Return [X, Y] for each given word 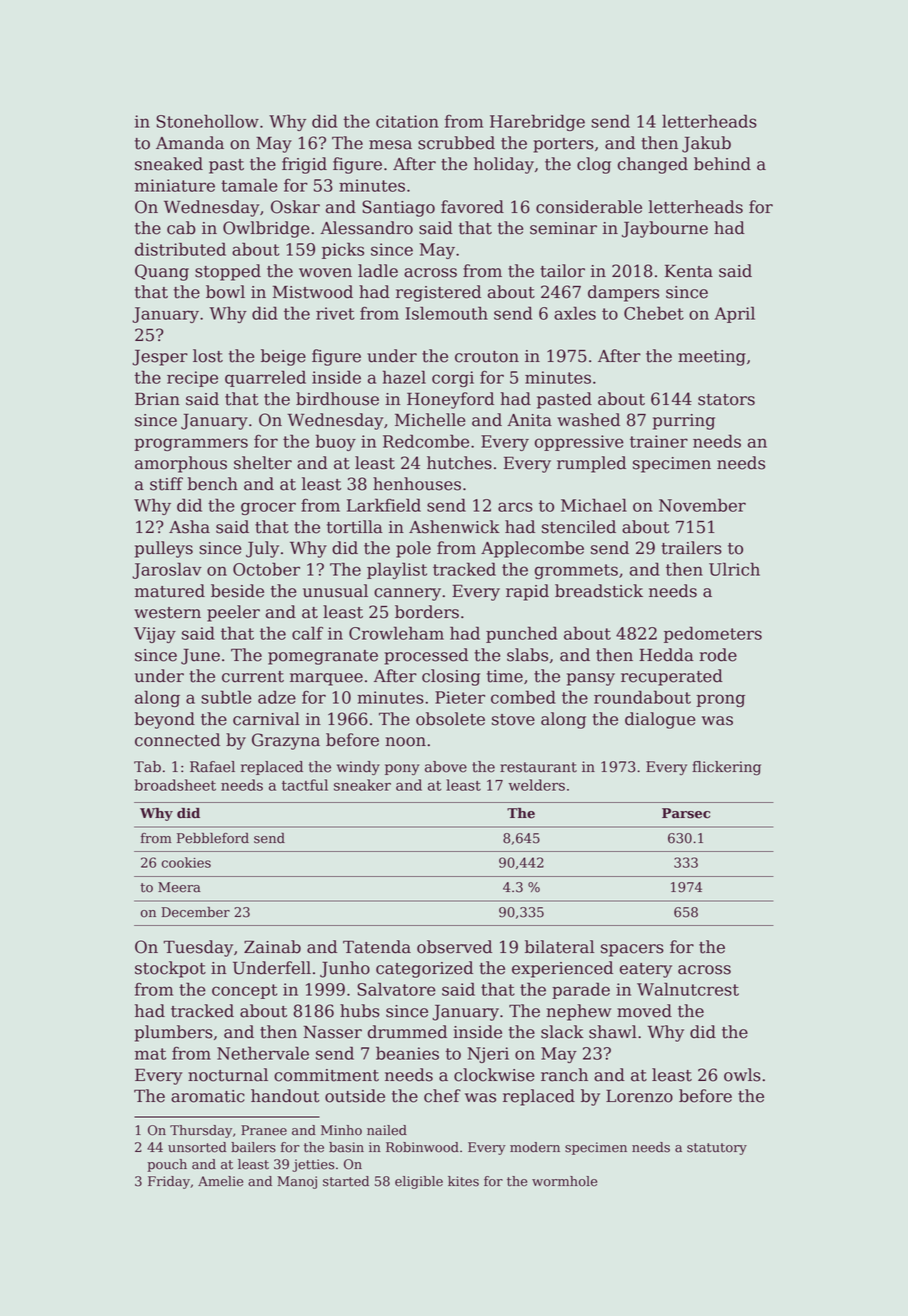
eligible [419, 1182]
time [505, 676]
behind [722, 164]
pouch [167, 1165]
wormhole [564, 1181]
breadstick [599, 591]
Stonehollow [207, 121]
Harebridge [537, 122]
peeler [233, 613]
